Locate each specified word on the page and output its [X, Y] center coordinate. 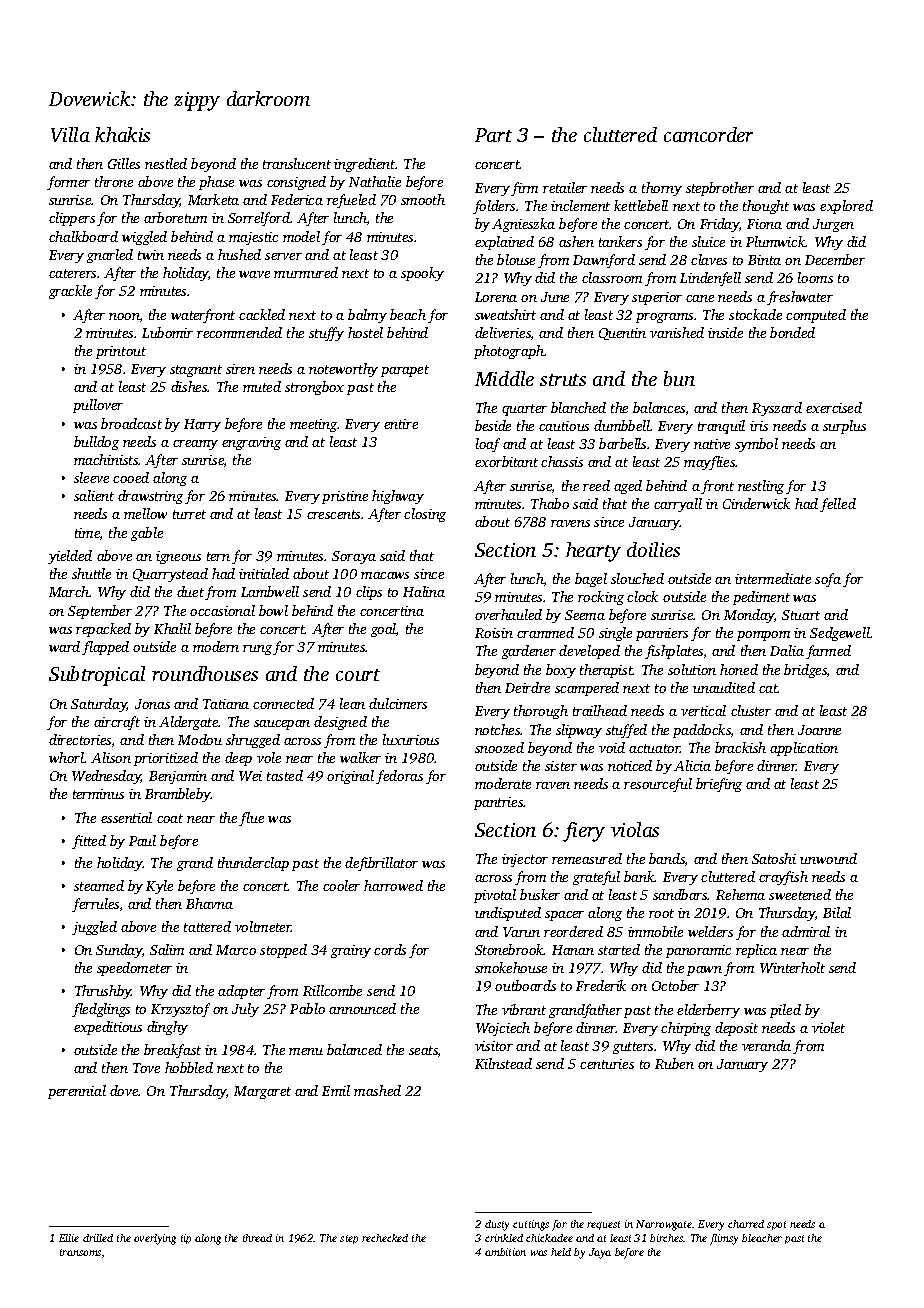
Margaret [262, 1092]
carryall [678, 505]
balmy [367, 316]
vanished [677, 332]
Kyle [159, 887]
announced [362, 1008]
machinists [106, 459]
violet [828, 1027]
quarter [524, 410]
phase [216, 183]
